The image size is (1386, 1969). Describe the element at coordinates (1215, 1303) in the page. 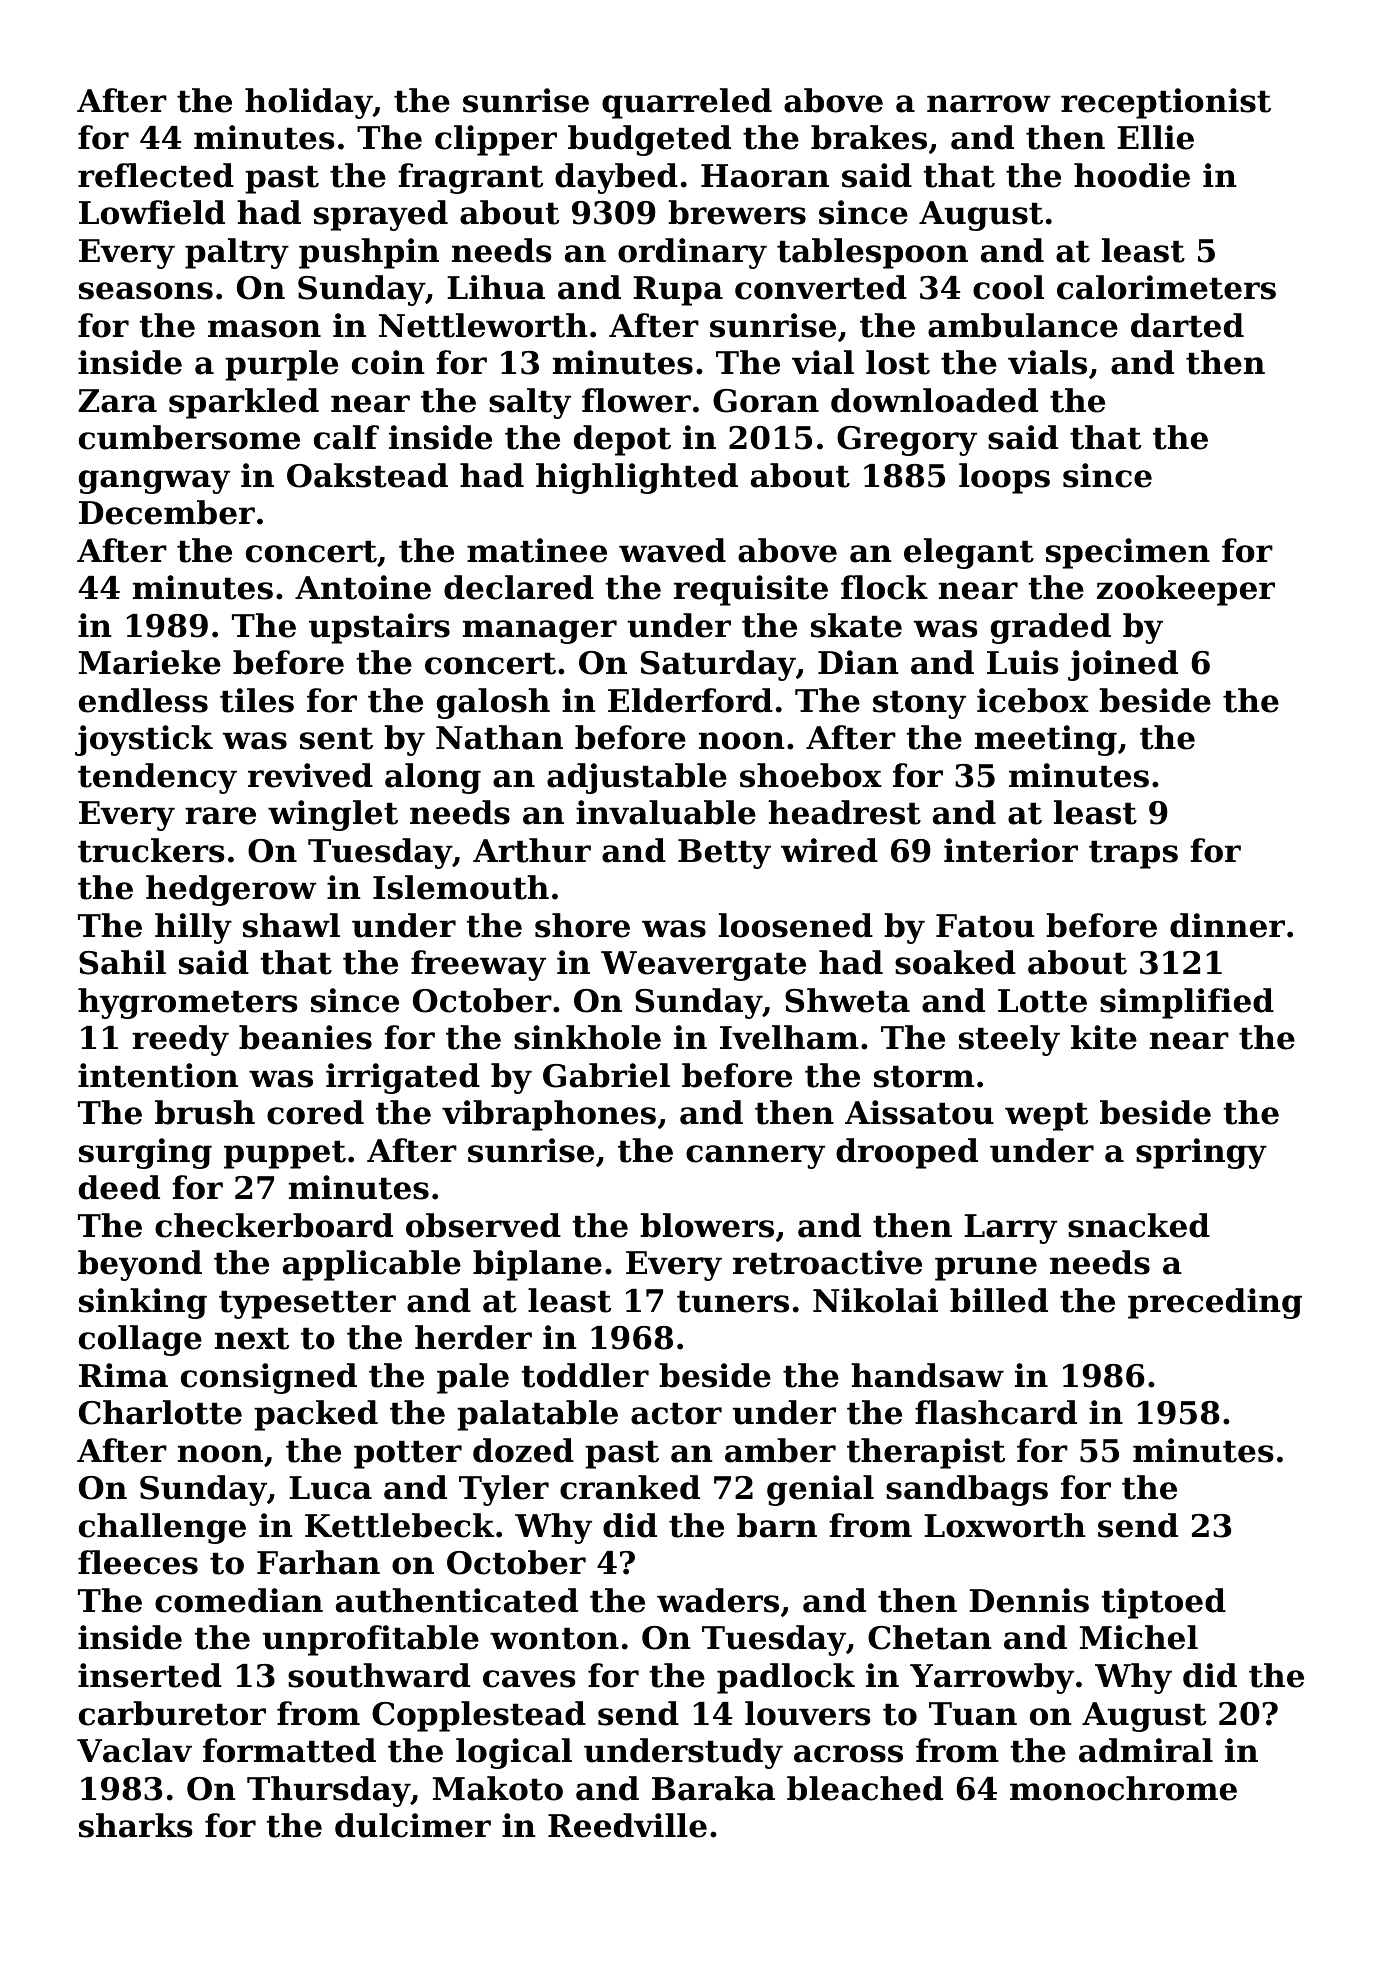

I see `preceding` at that location.
